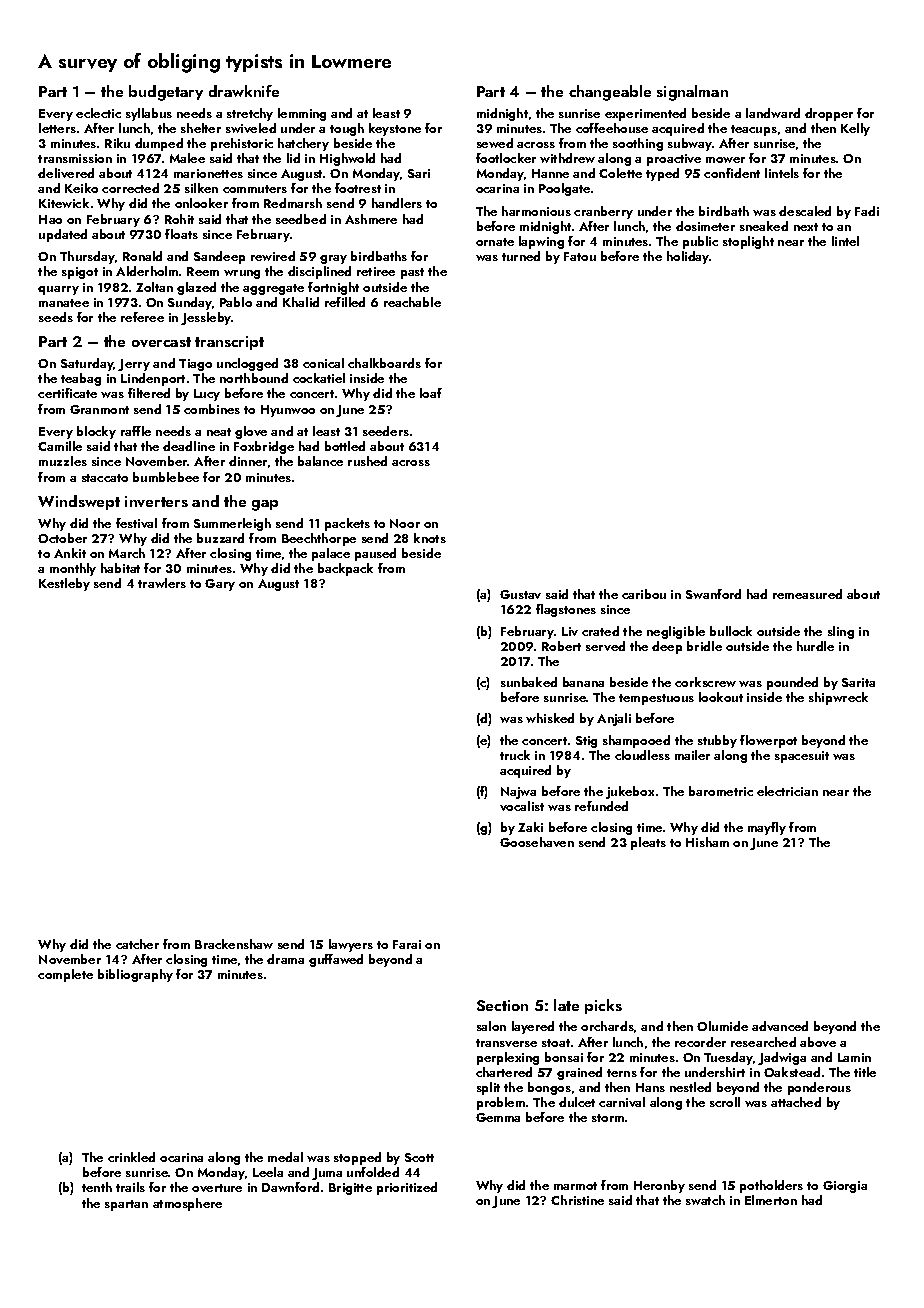 Image resolution: width=924 pixels, height=1308 pixels. I want to click on bottled, so click(345, 446).
